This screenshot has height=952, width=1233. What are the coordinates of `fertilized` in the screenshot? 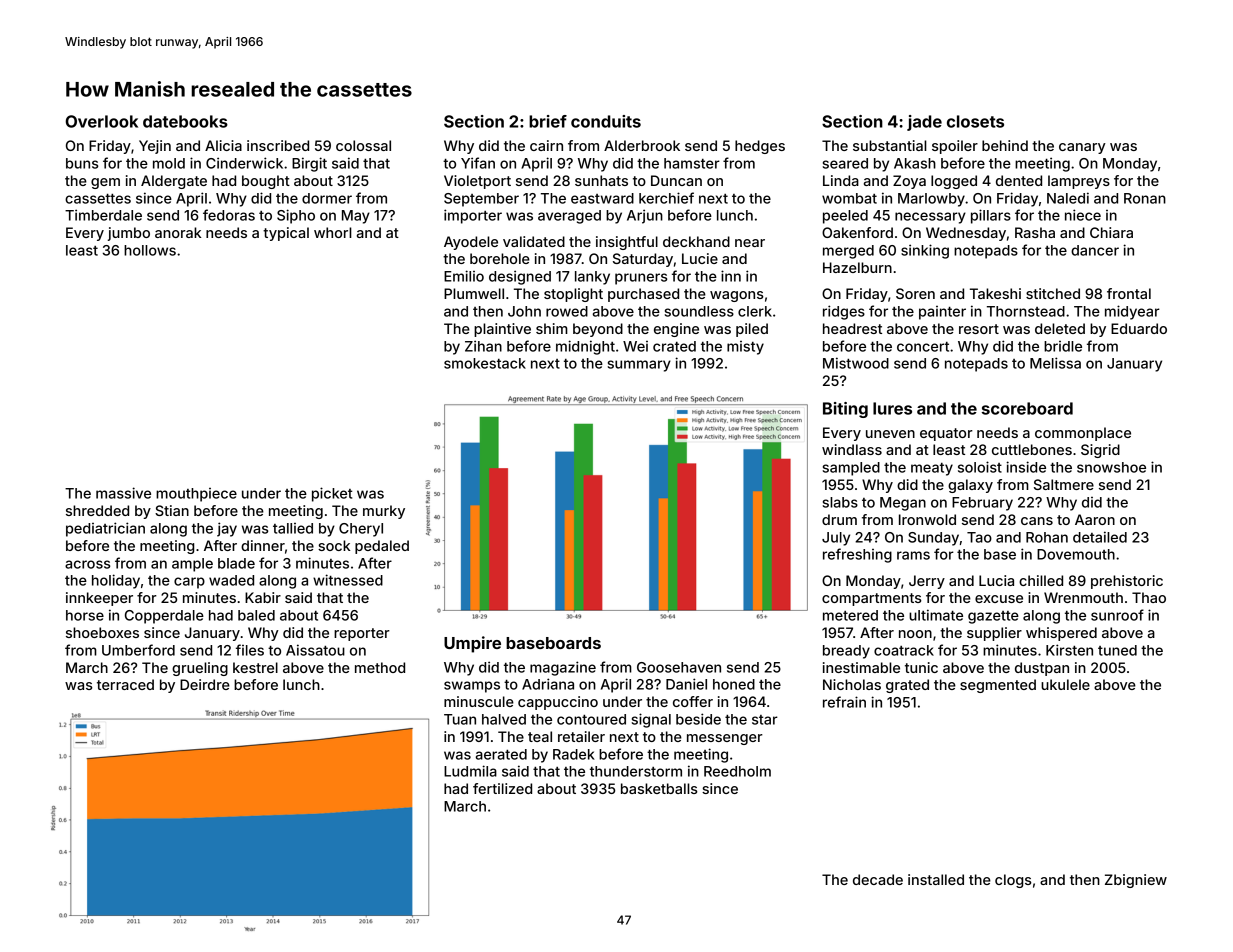 It's located at (502, 788).
